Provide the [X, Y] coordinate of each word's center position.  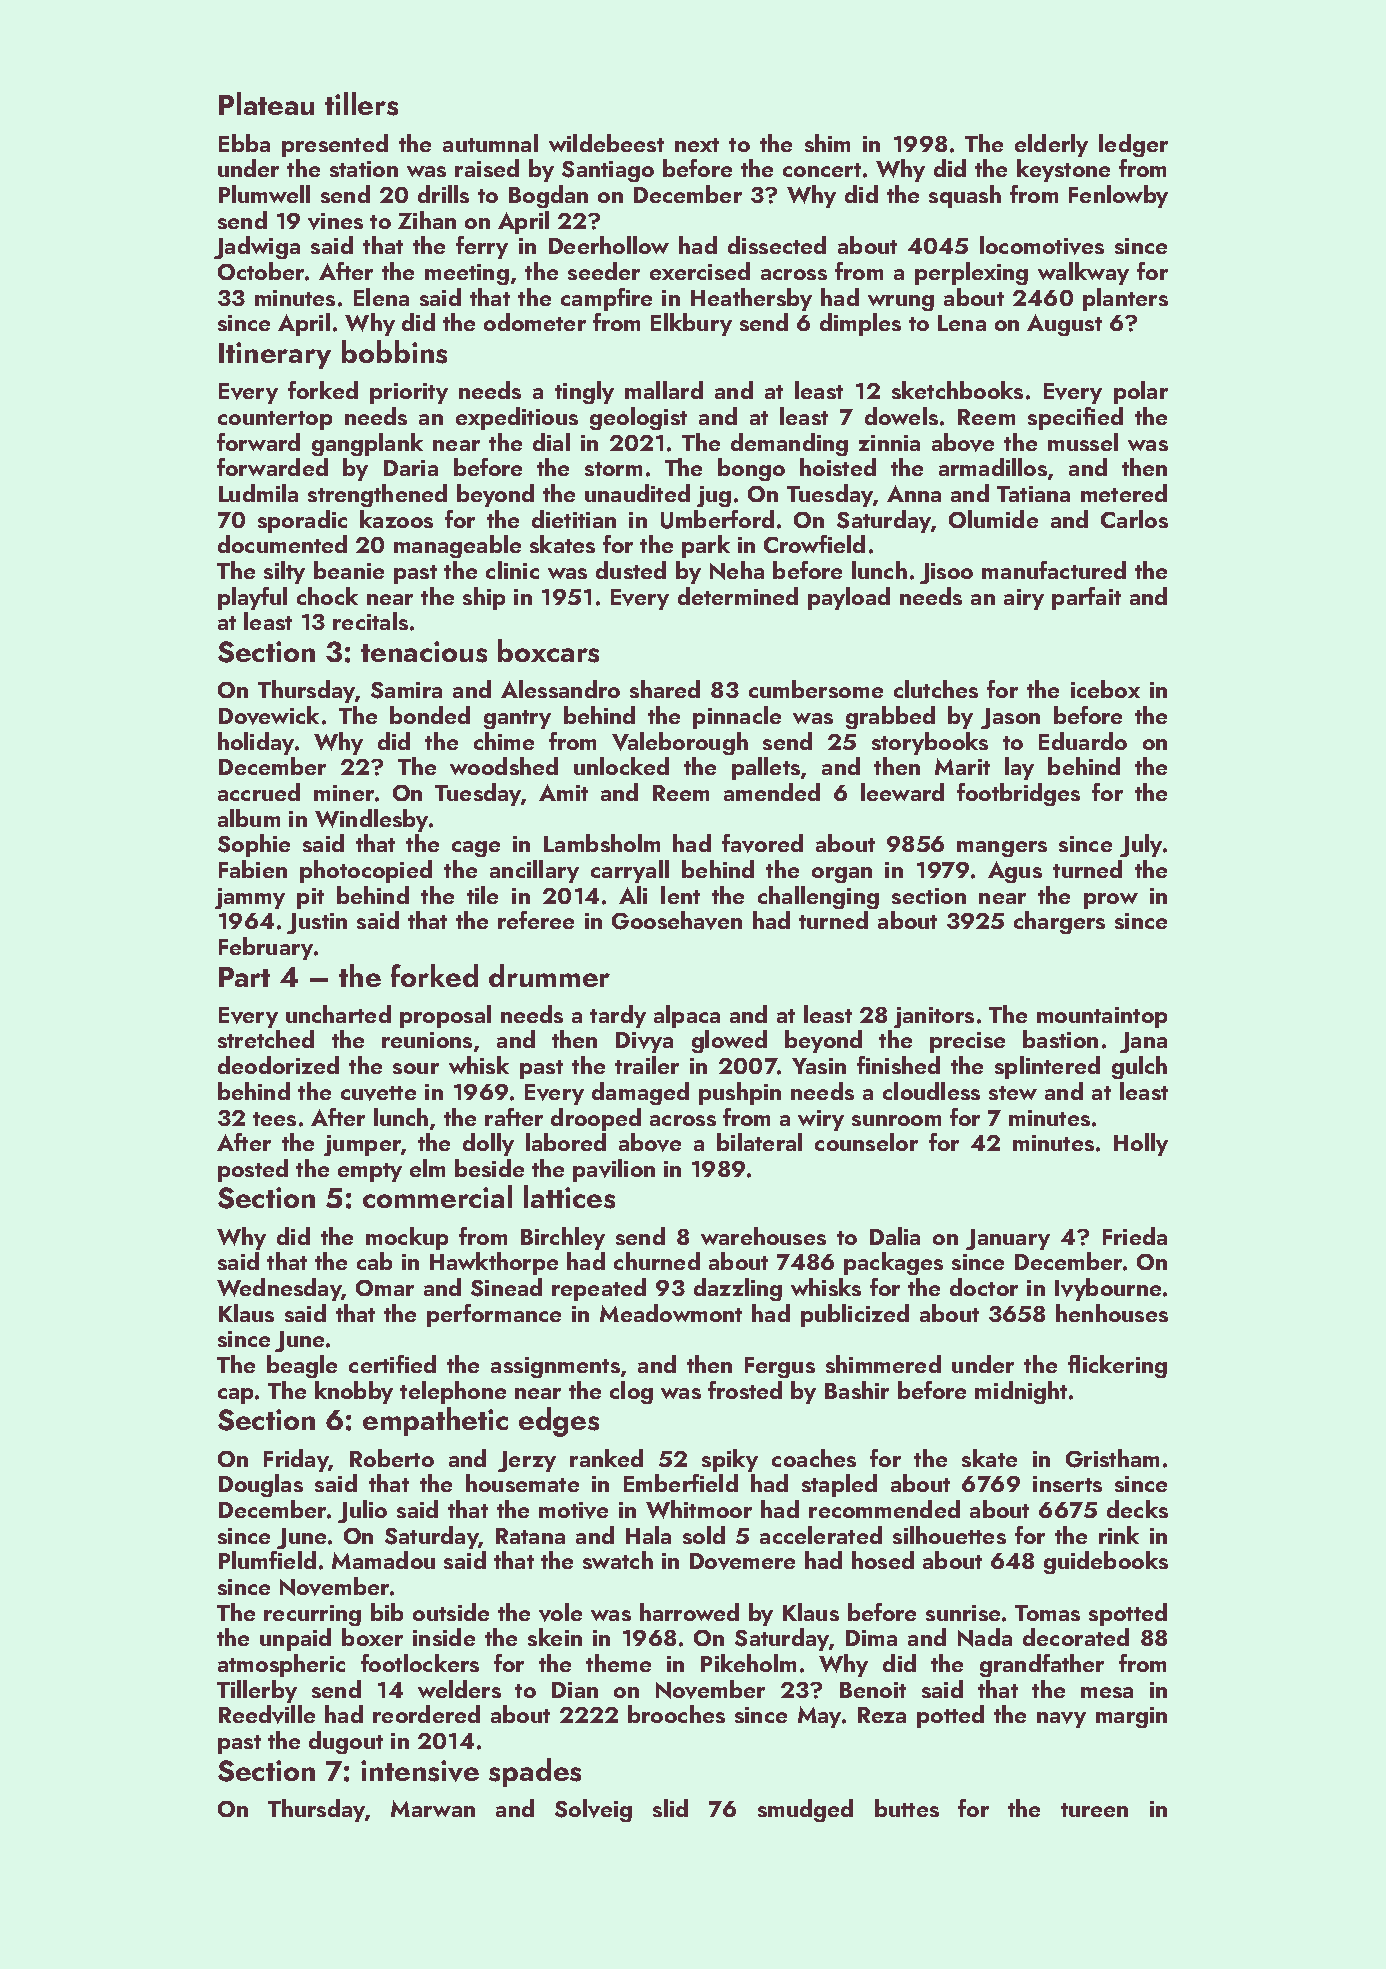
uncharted [338, 1014]
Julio [362, 1511]
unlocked [621, 766]
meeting [467, 274]
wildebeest [606, 143]
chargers [1059, 922]
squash [965, 196]
